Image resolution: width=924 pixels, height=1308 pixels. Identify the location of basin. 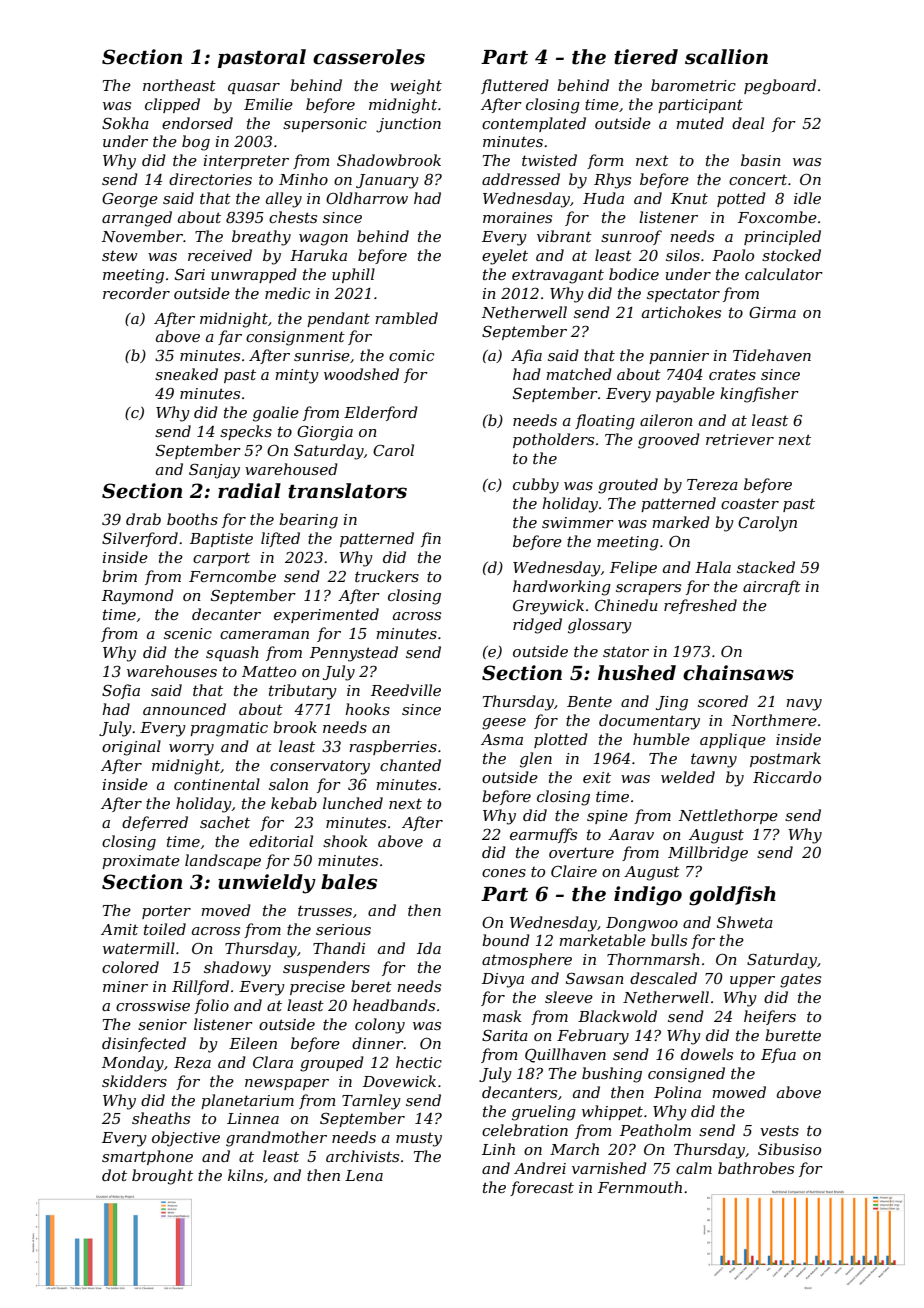
(761, 160).
